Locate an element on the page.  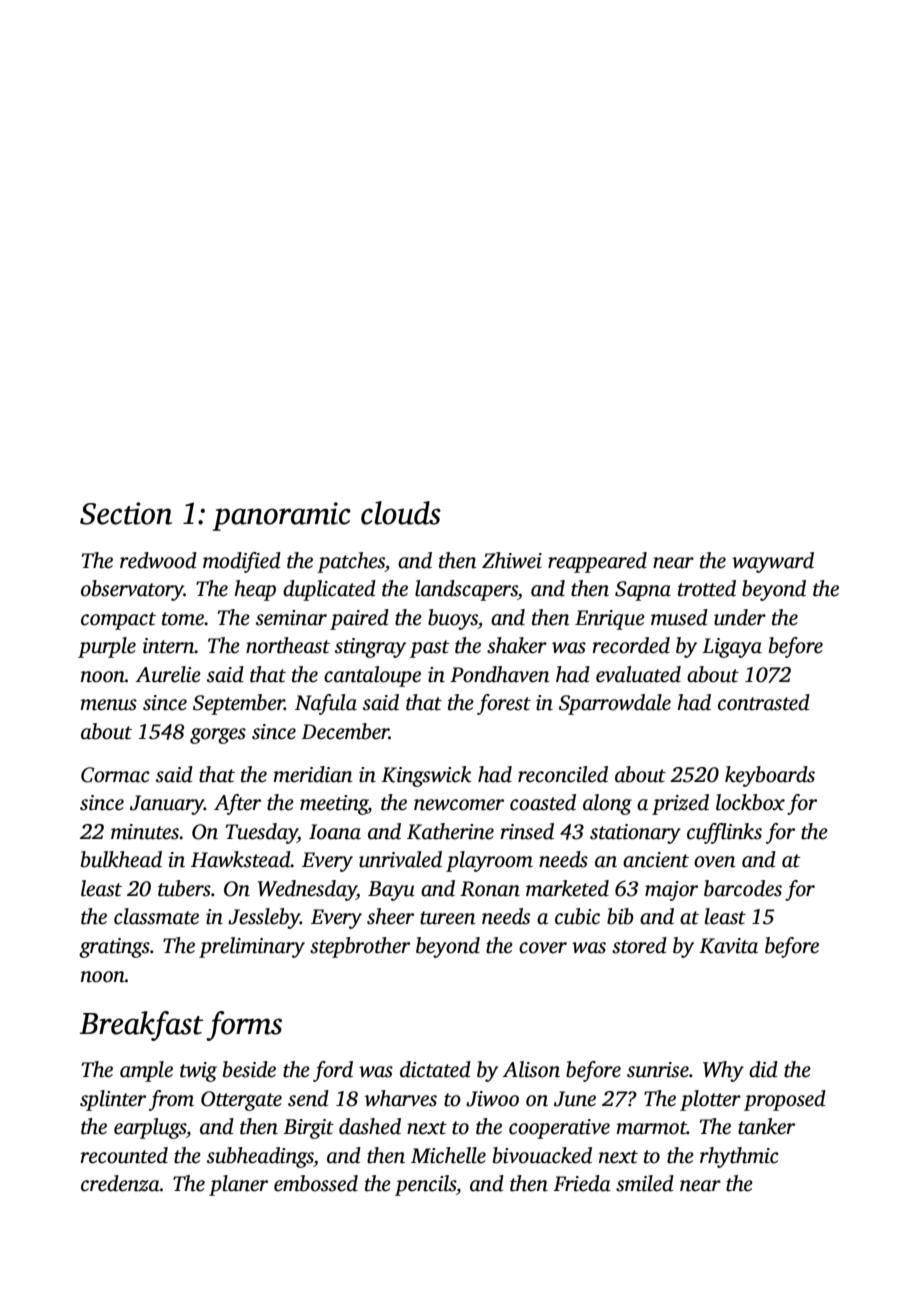
rhythmic is located at coordinates (739, 1157).
